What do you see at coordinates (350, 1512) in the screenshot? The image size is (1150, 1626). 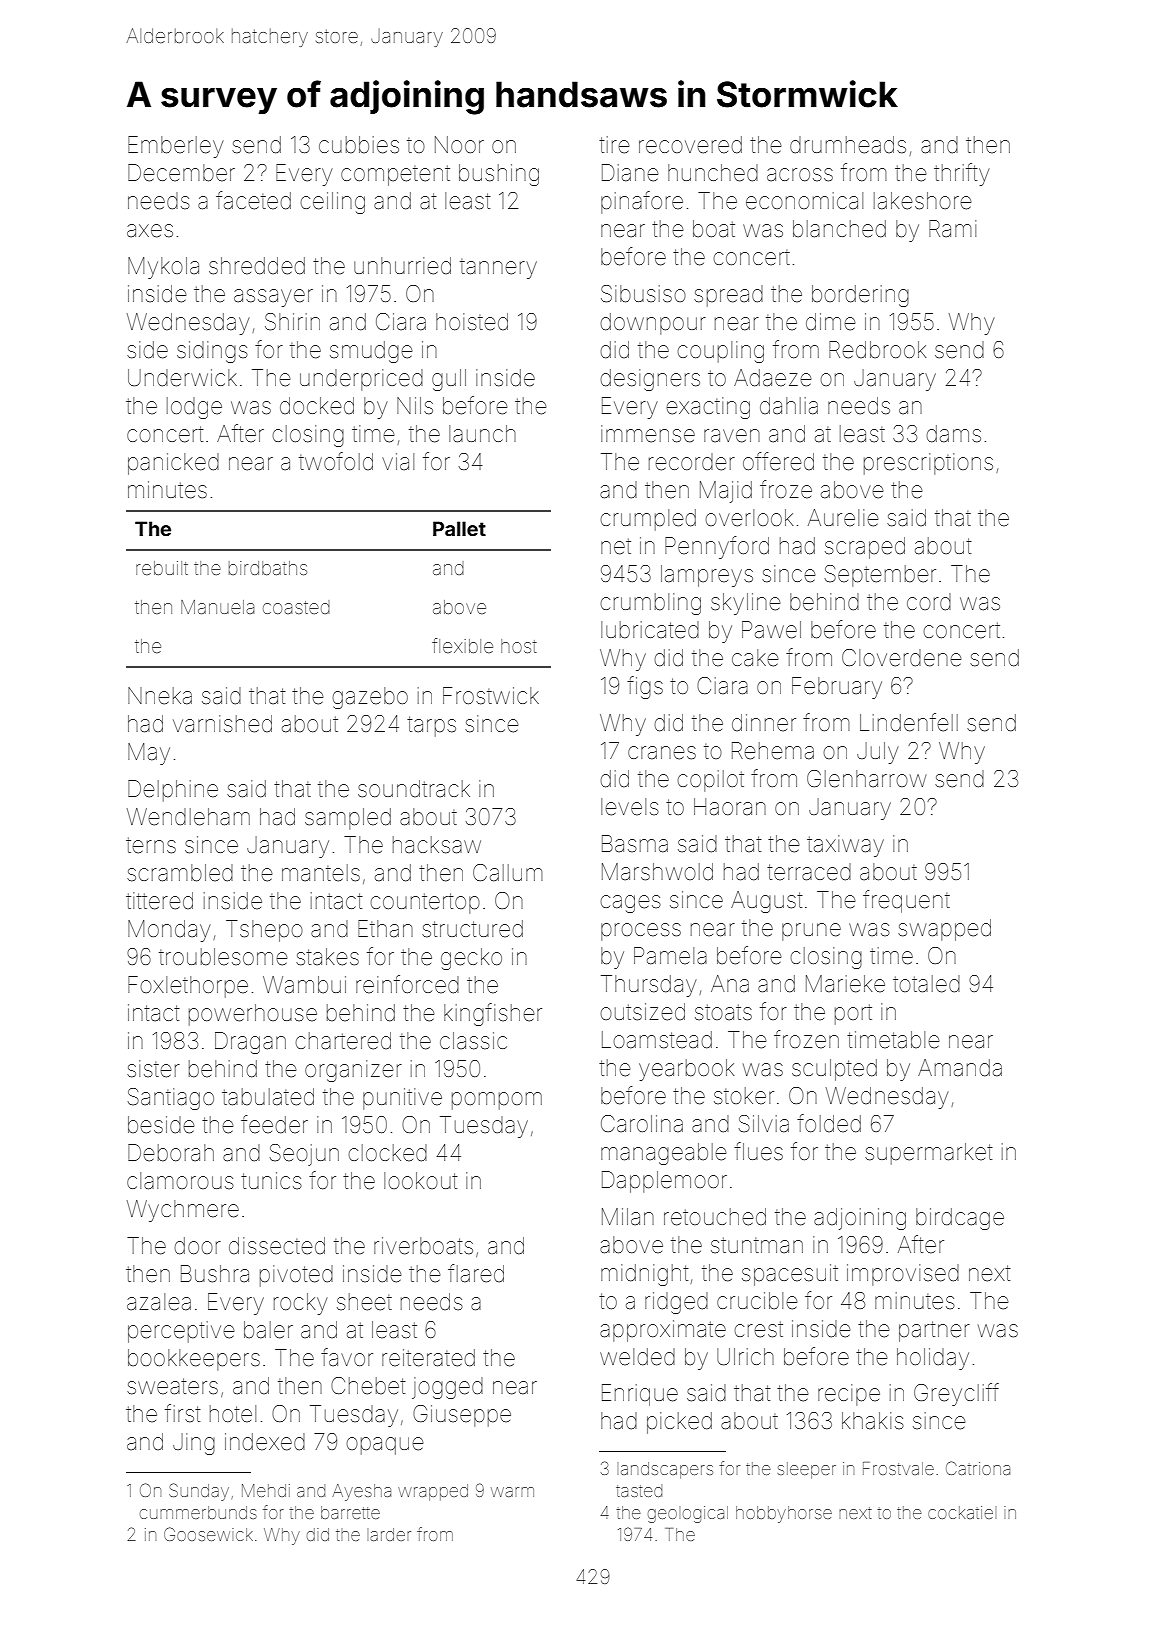 I see `barrette` at bounding box center [350, 1512].
